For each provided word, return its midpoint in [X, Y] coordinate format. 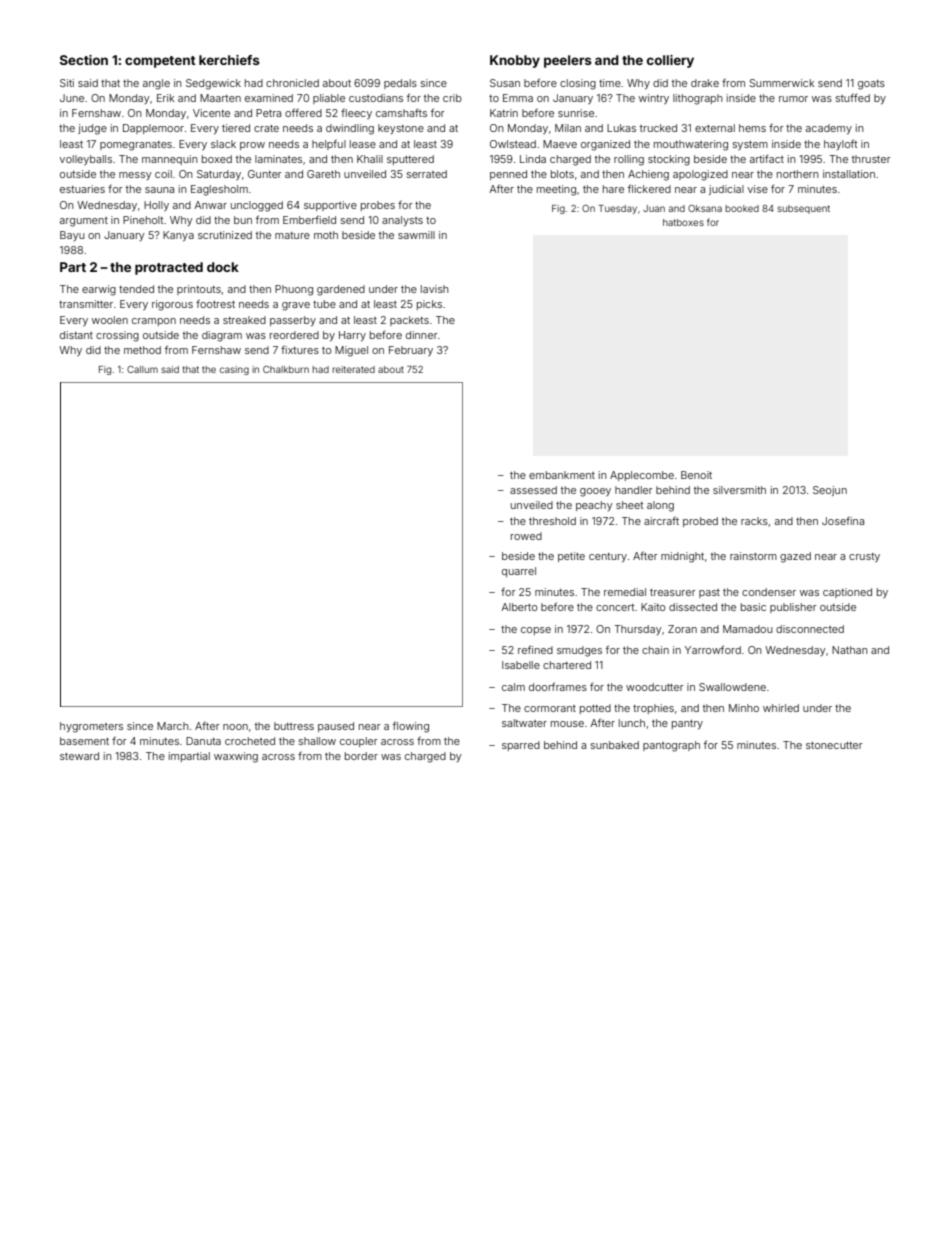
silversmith [739, 490]
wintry [654, 99]
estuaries [82, 189]
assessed [533, 490]
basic [753, 607]
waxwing [236, 757]
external [715, 128]
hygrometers [91, 727]
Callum [142, 369]
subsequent [803, 209]
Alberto [519, 607]
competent [160, 62]
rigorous [172, 305]
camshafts [401, 113]
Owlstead [513, 144]
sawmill [416, 235]
